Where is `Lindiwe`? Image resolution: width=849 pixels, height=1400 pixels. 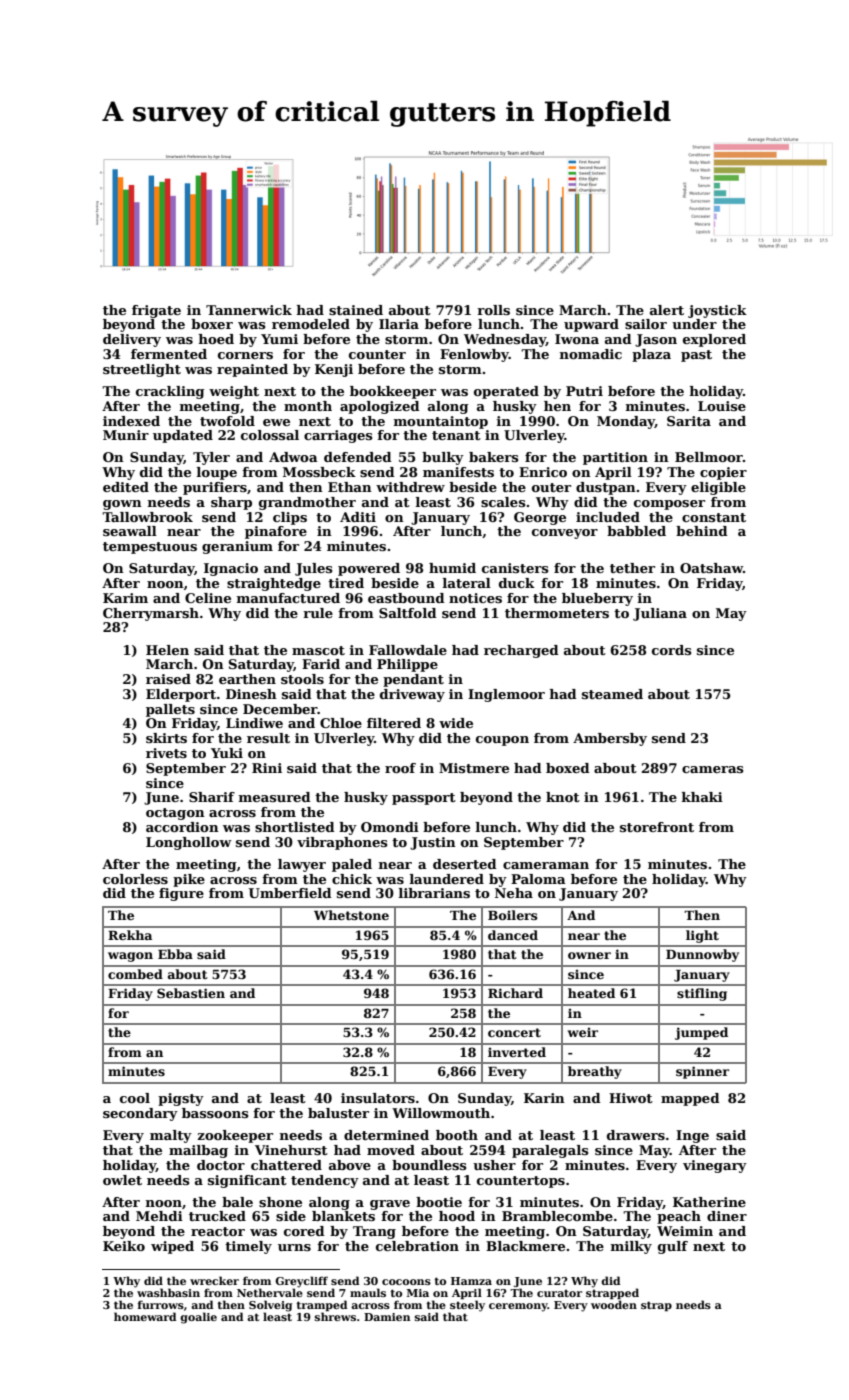 Lindiwe is located at coordinates (254, 723).
